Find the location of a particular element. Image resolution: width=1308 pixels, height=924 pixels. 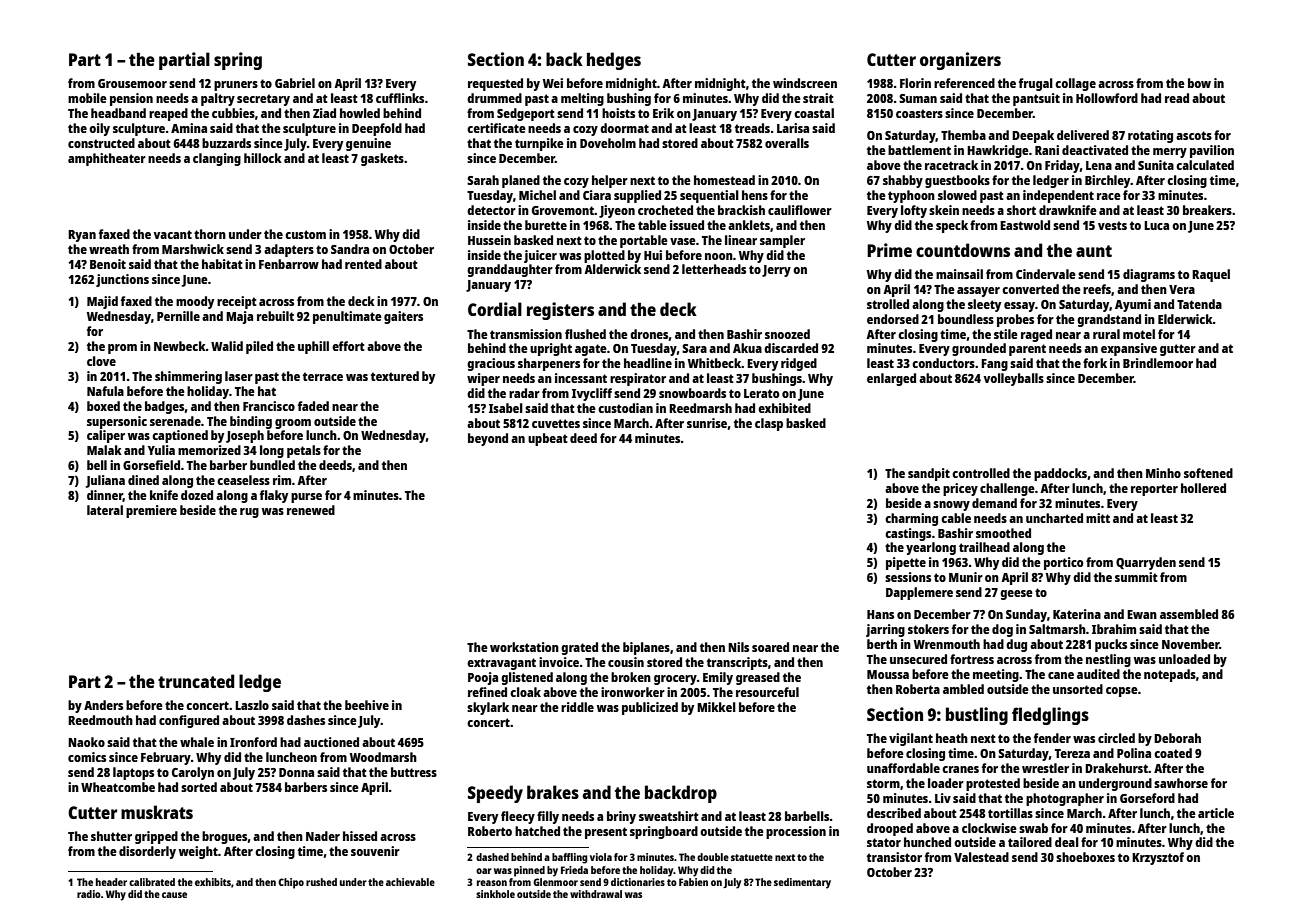

lateral is located at coordinates (105, 510).
